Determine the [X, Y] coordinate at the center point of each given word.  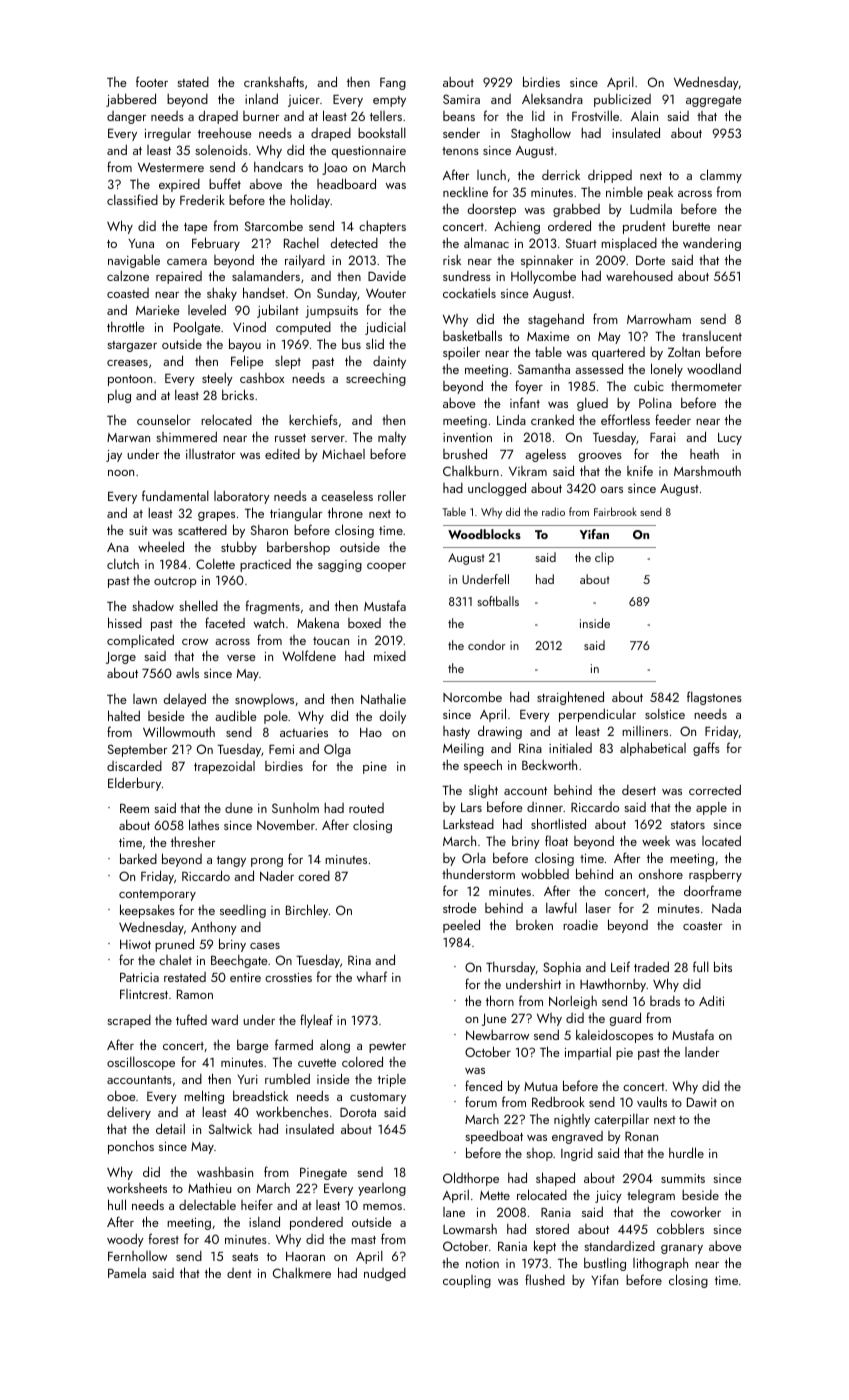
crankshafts [274, 81]
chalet [175, 960]
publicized [622, 100]
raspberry [715, 875]
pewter [387, 1047]
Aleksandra [552, 99]
